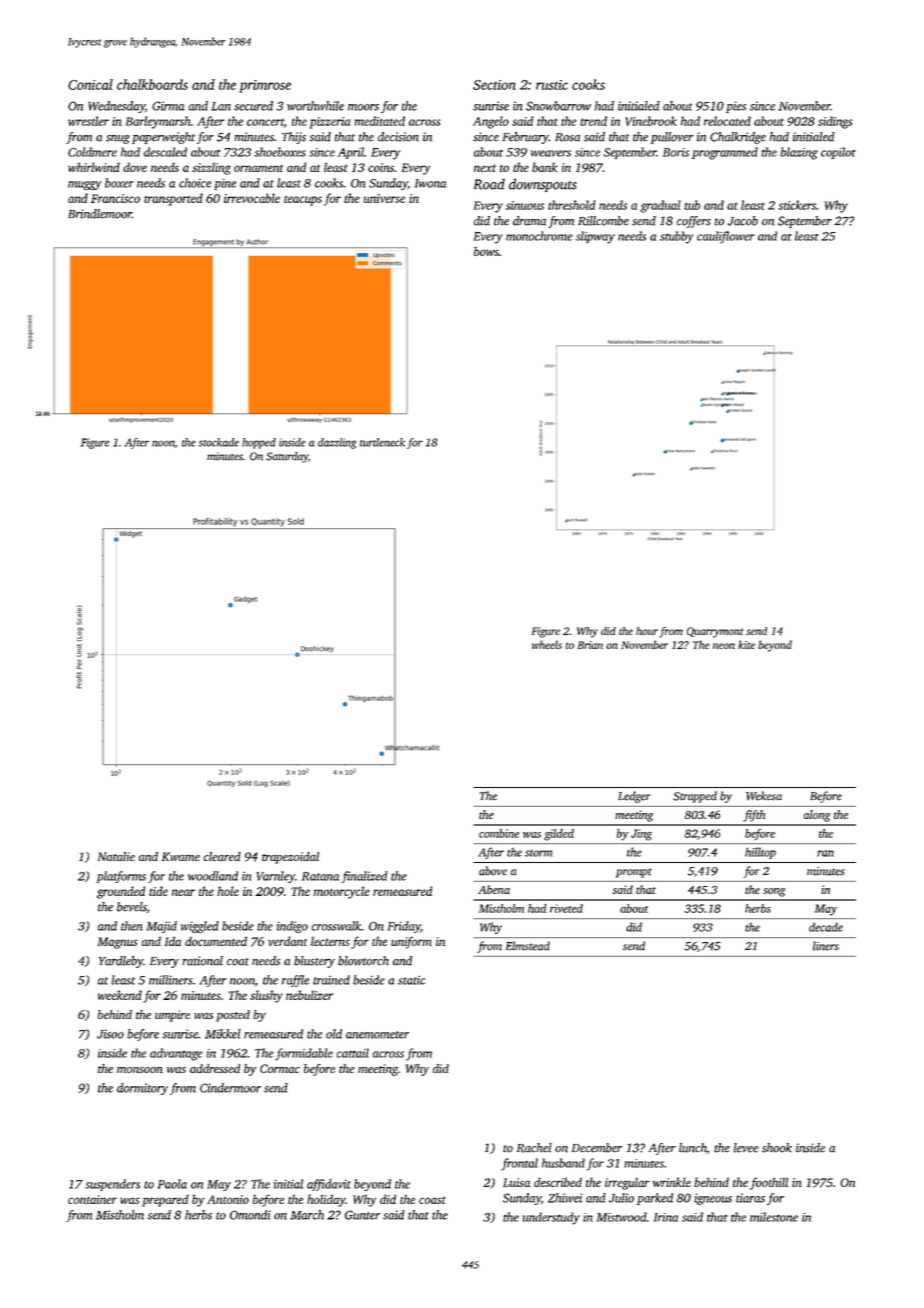 The height and width of the screenshot is (1308, 924). I want to click on milestone, so click(774, 1217).
